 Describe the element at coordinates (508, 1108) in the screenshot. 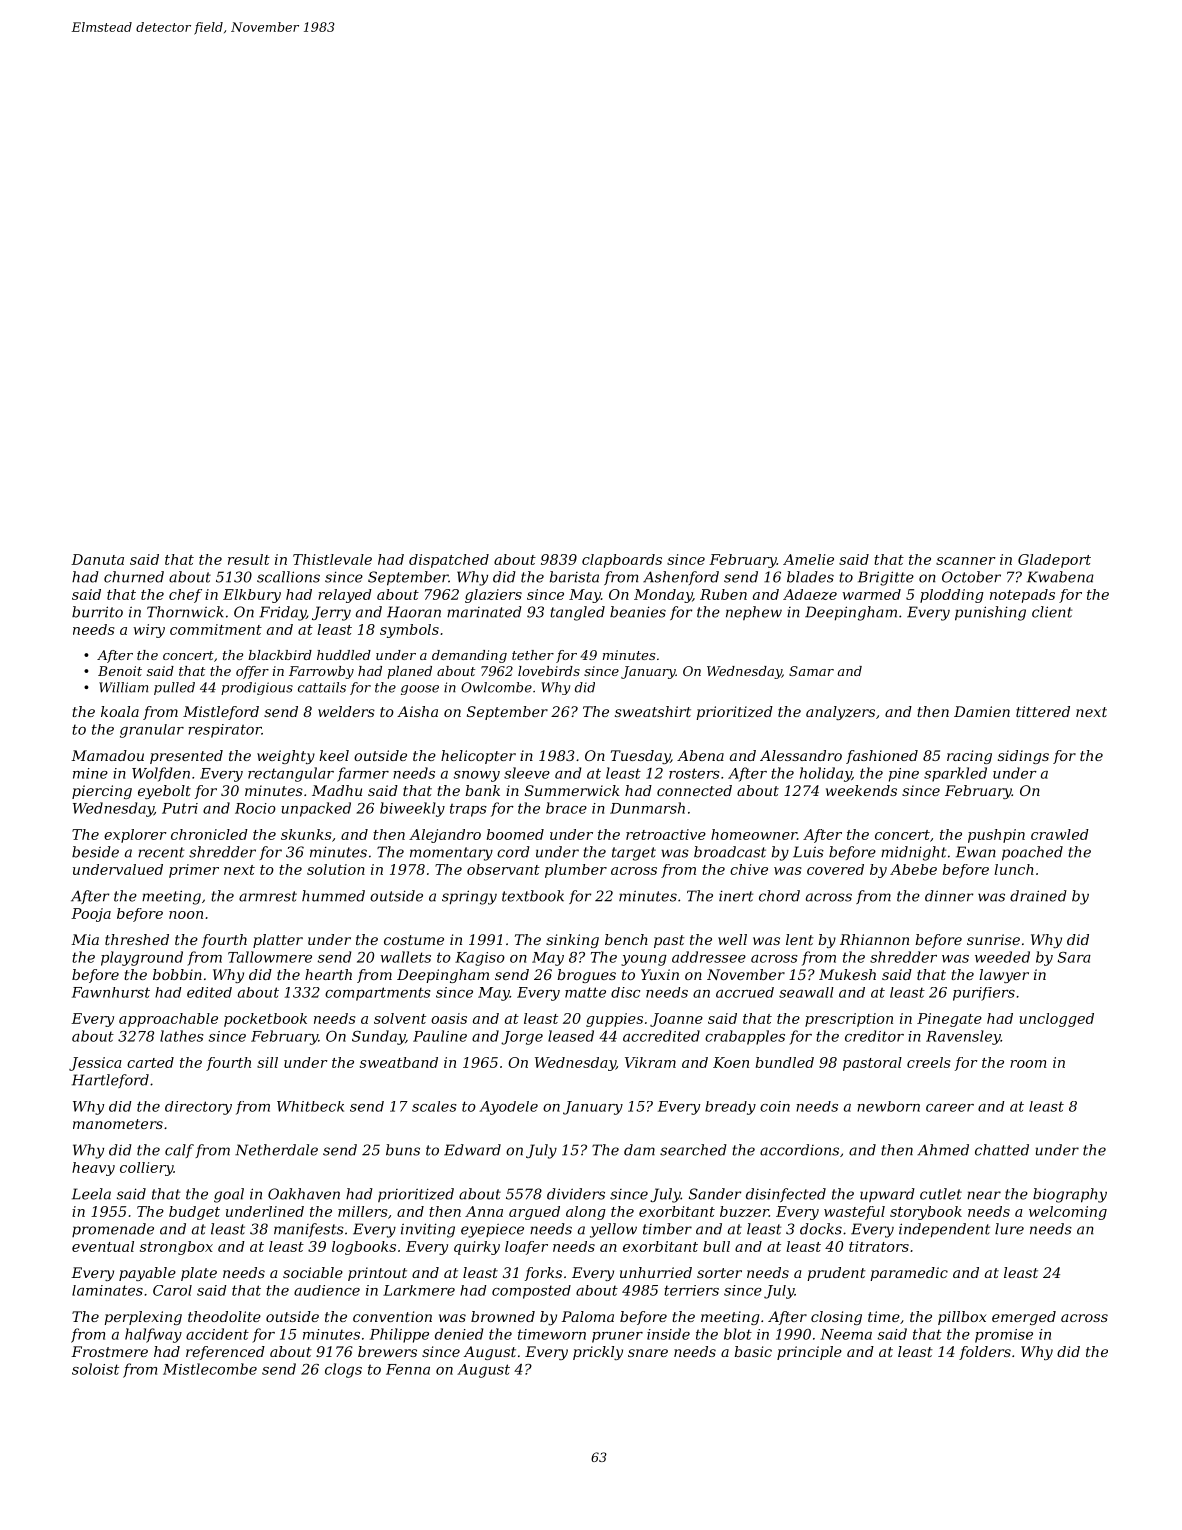

I see `Ayodele` at that location.
